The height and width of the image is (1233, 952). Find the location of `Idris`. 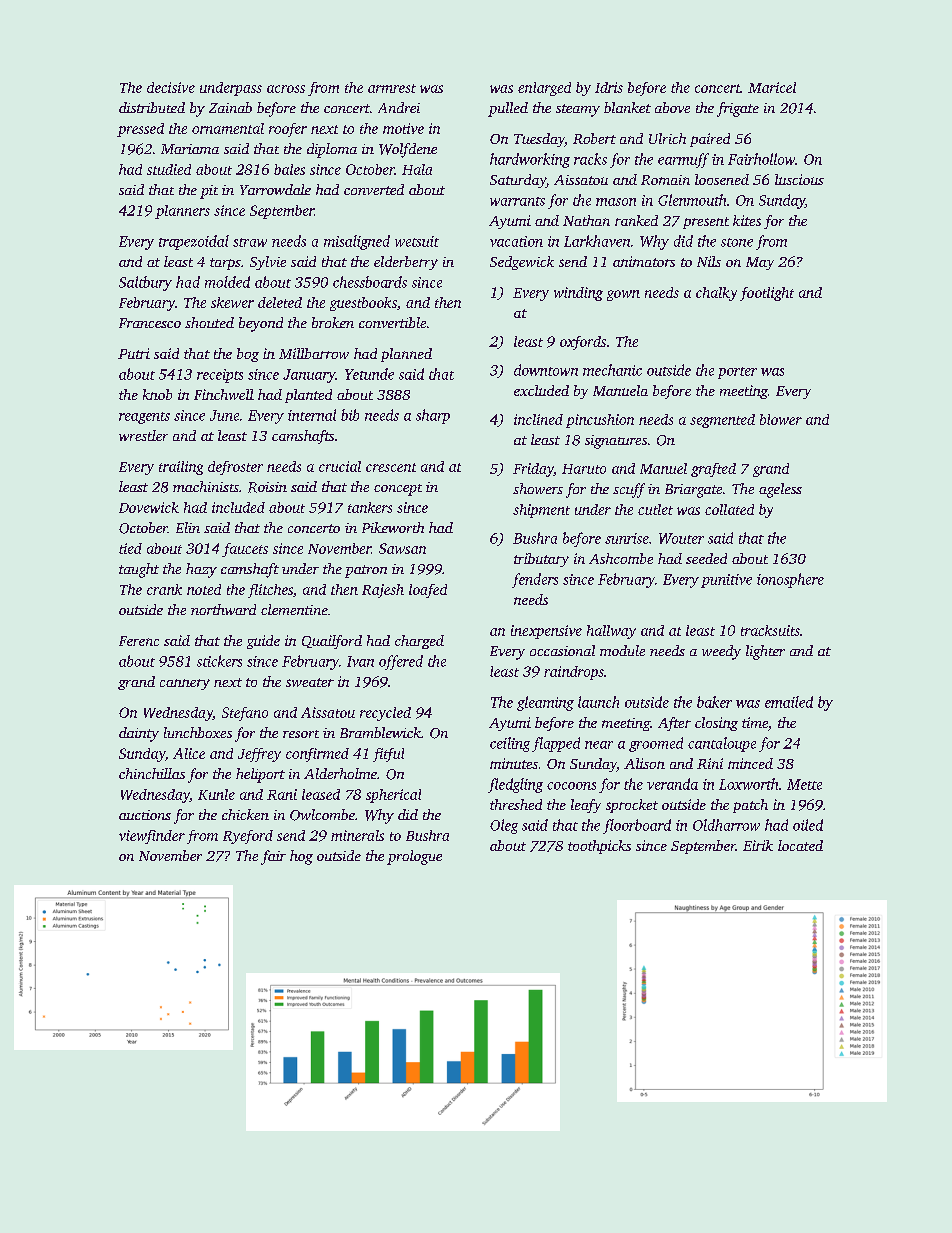

Idris is located at coordinates (609, 87).
